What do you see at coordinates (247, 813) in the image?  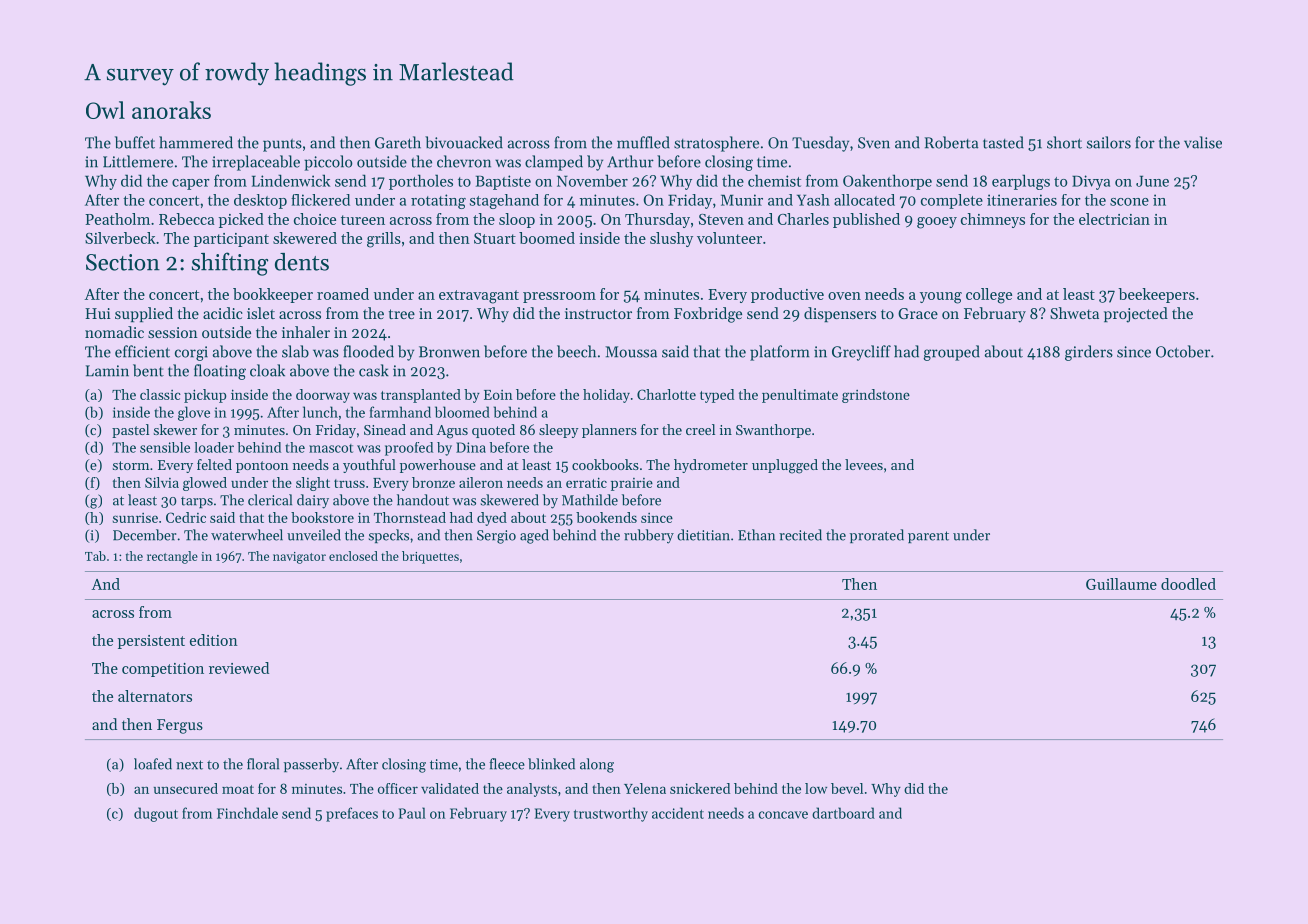 I see `Finchdale` at bounding box center [247, 813].
